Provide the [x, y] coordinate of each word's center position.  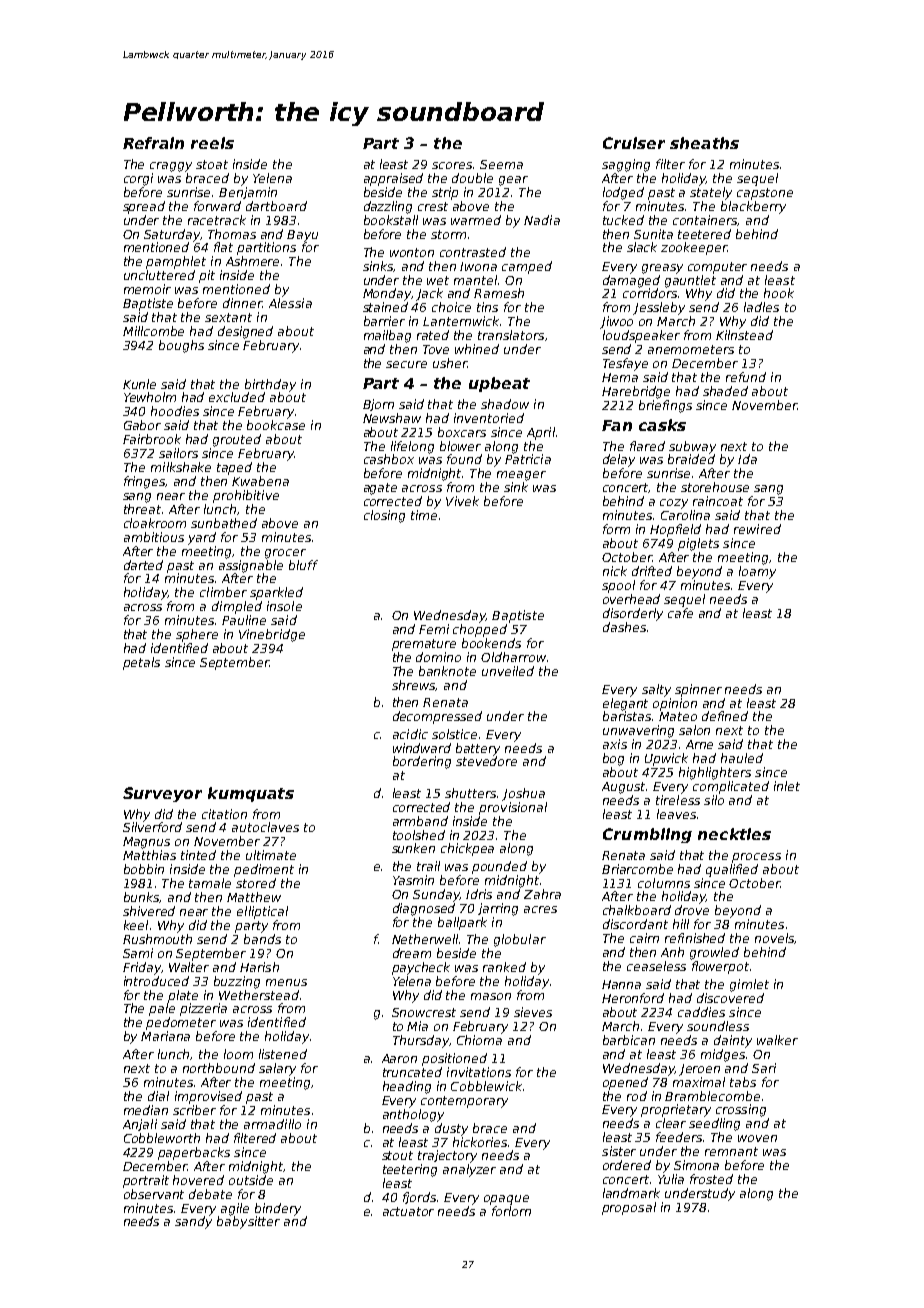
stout [397, 1155]
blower [460, 446]
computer [717, 268]
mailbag [387, 336]
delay [619, 460]
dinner [242, 303]
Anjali [140, 1125]
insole [284, 606]
